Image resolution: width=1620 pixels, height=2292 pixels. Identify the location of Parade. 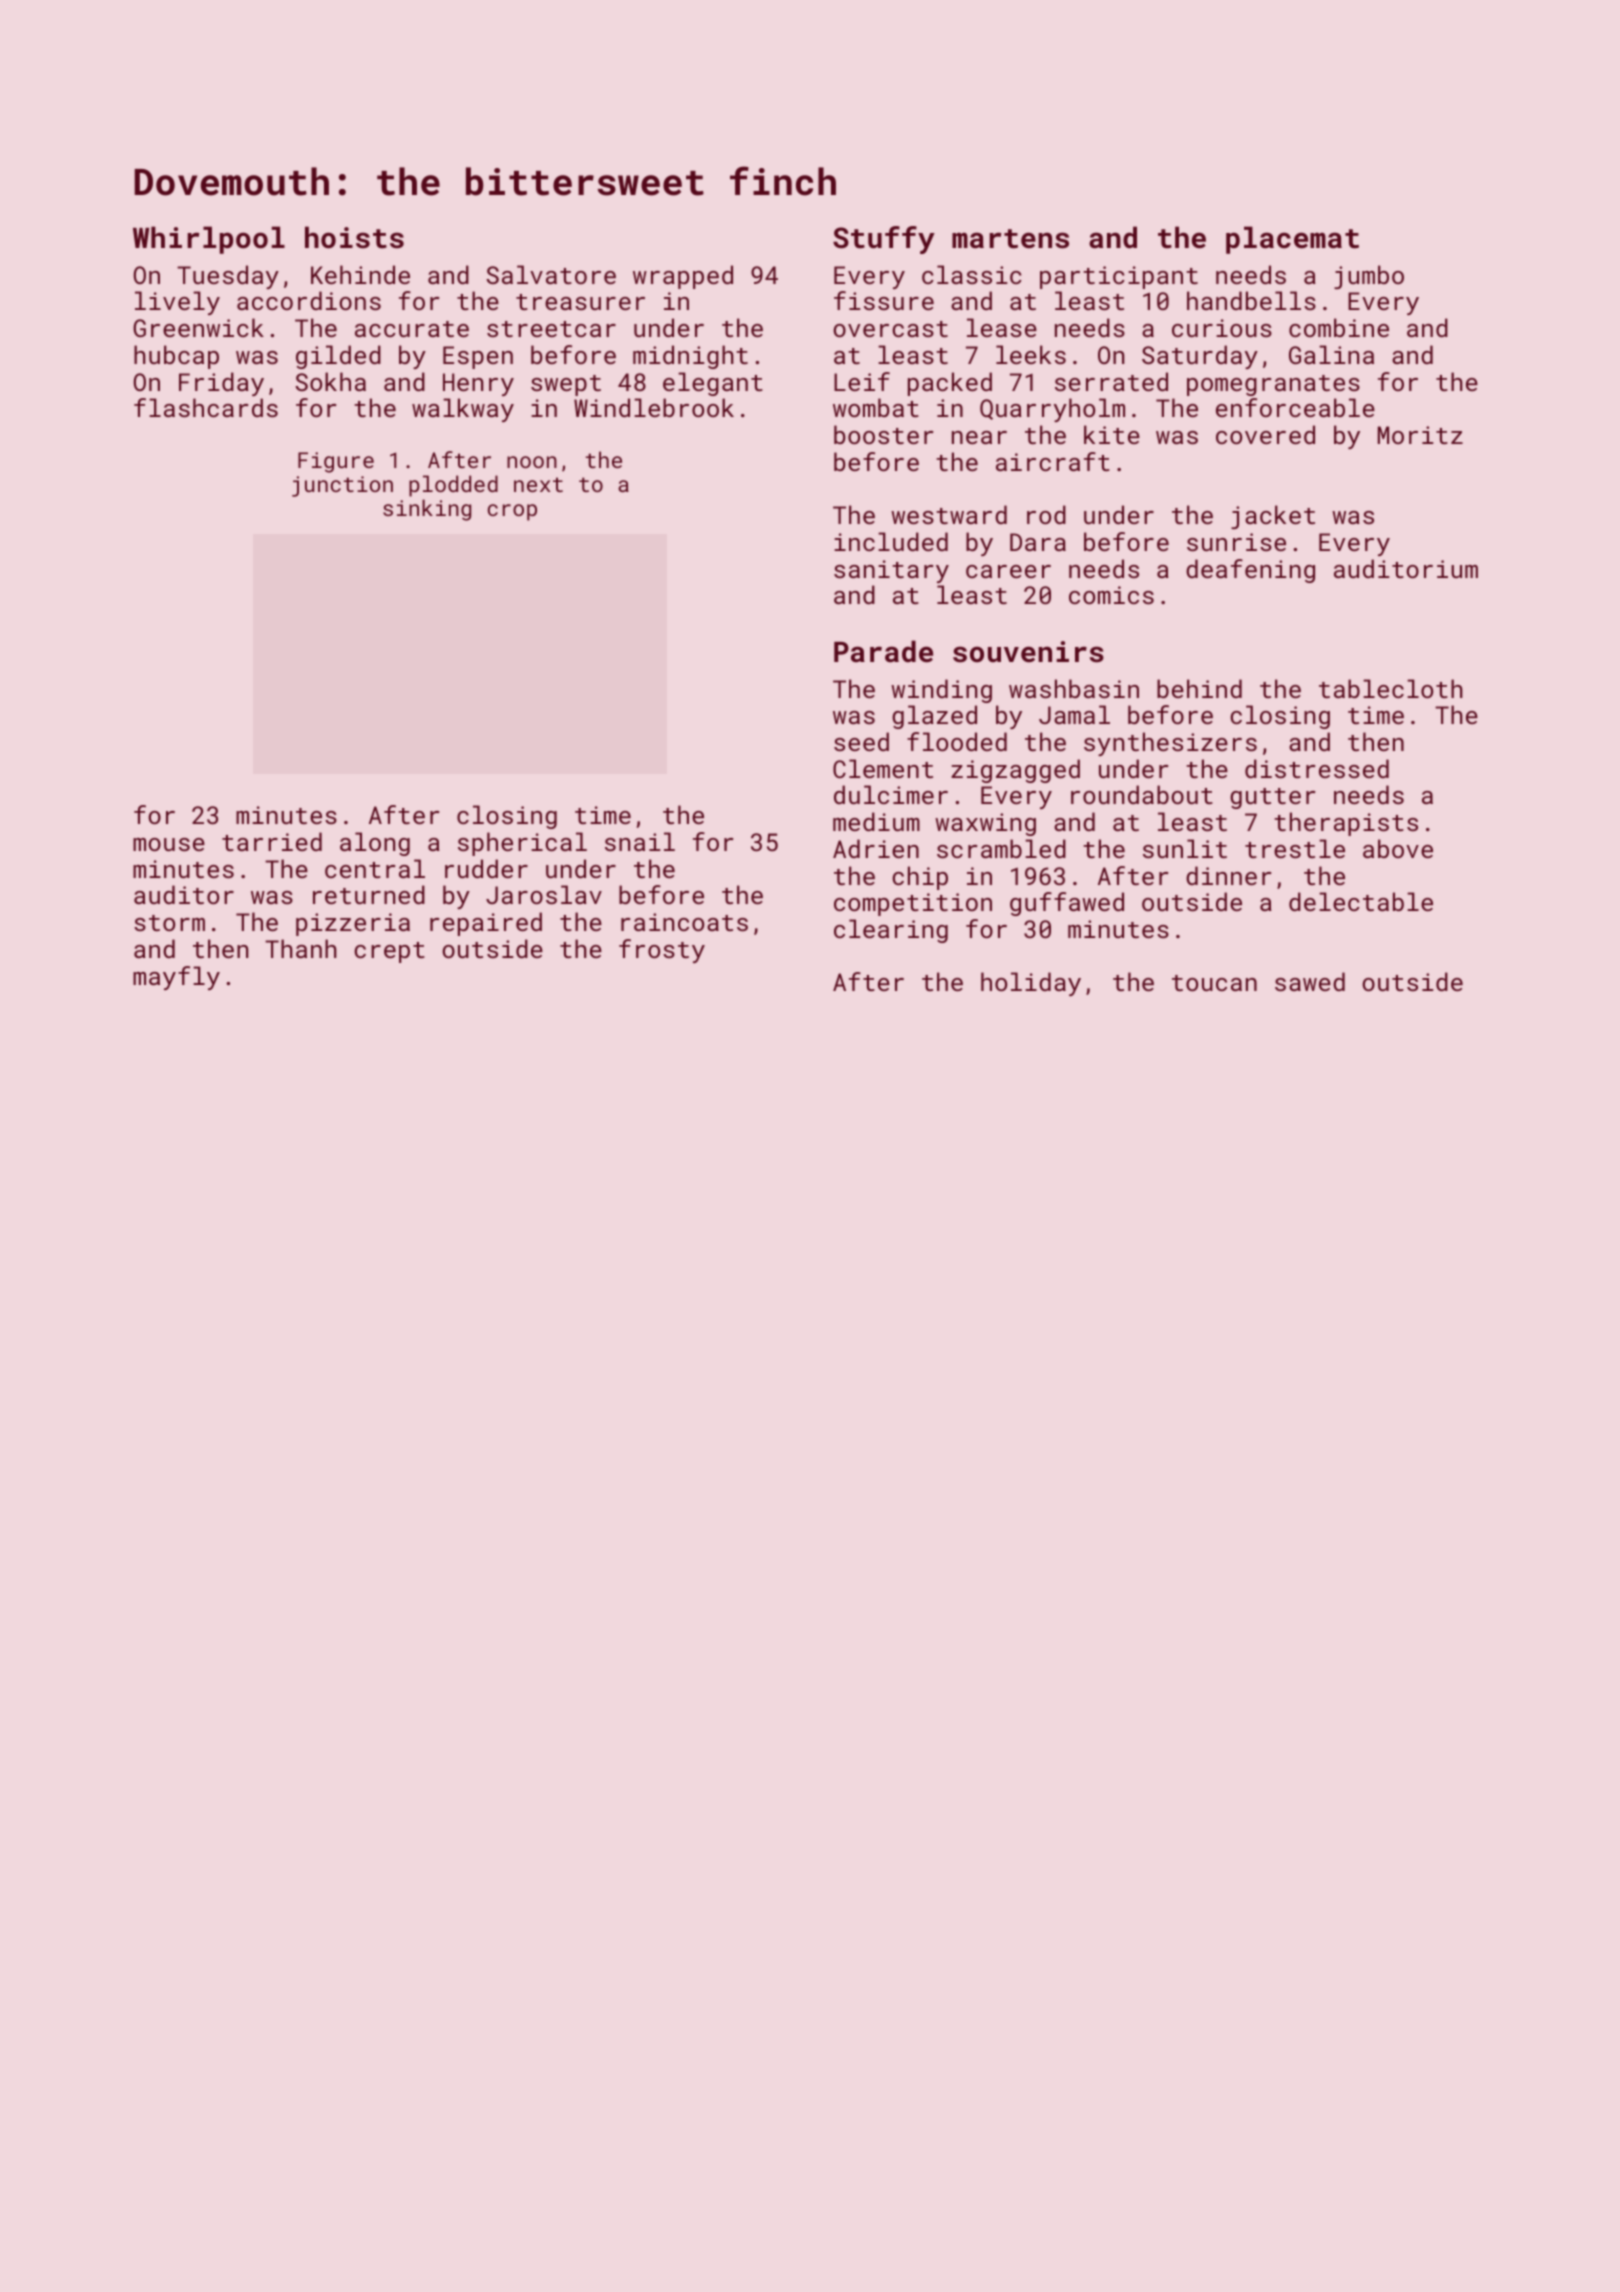
(883, 651).
